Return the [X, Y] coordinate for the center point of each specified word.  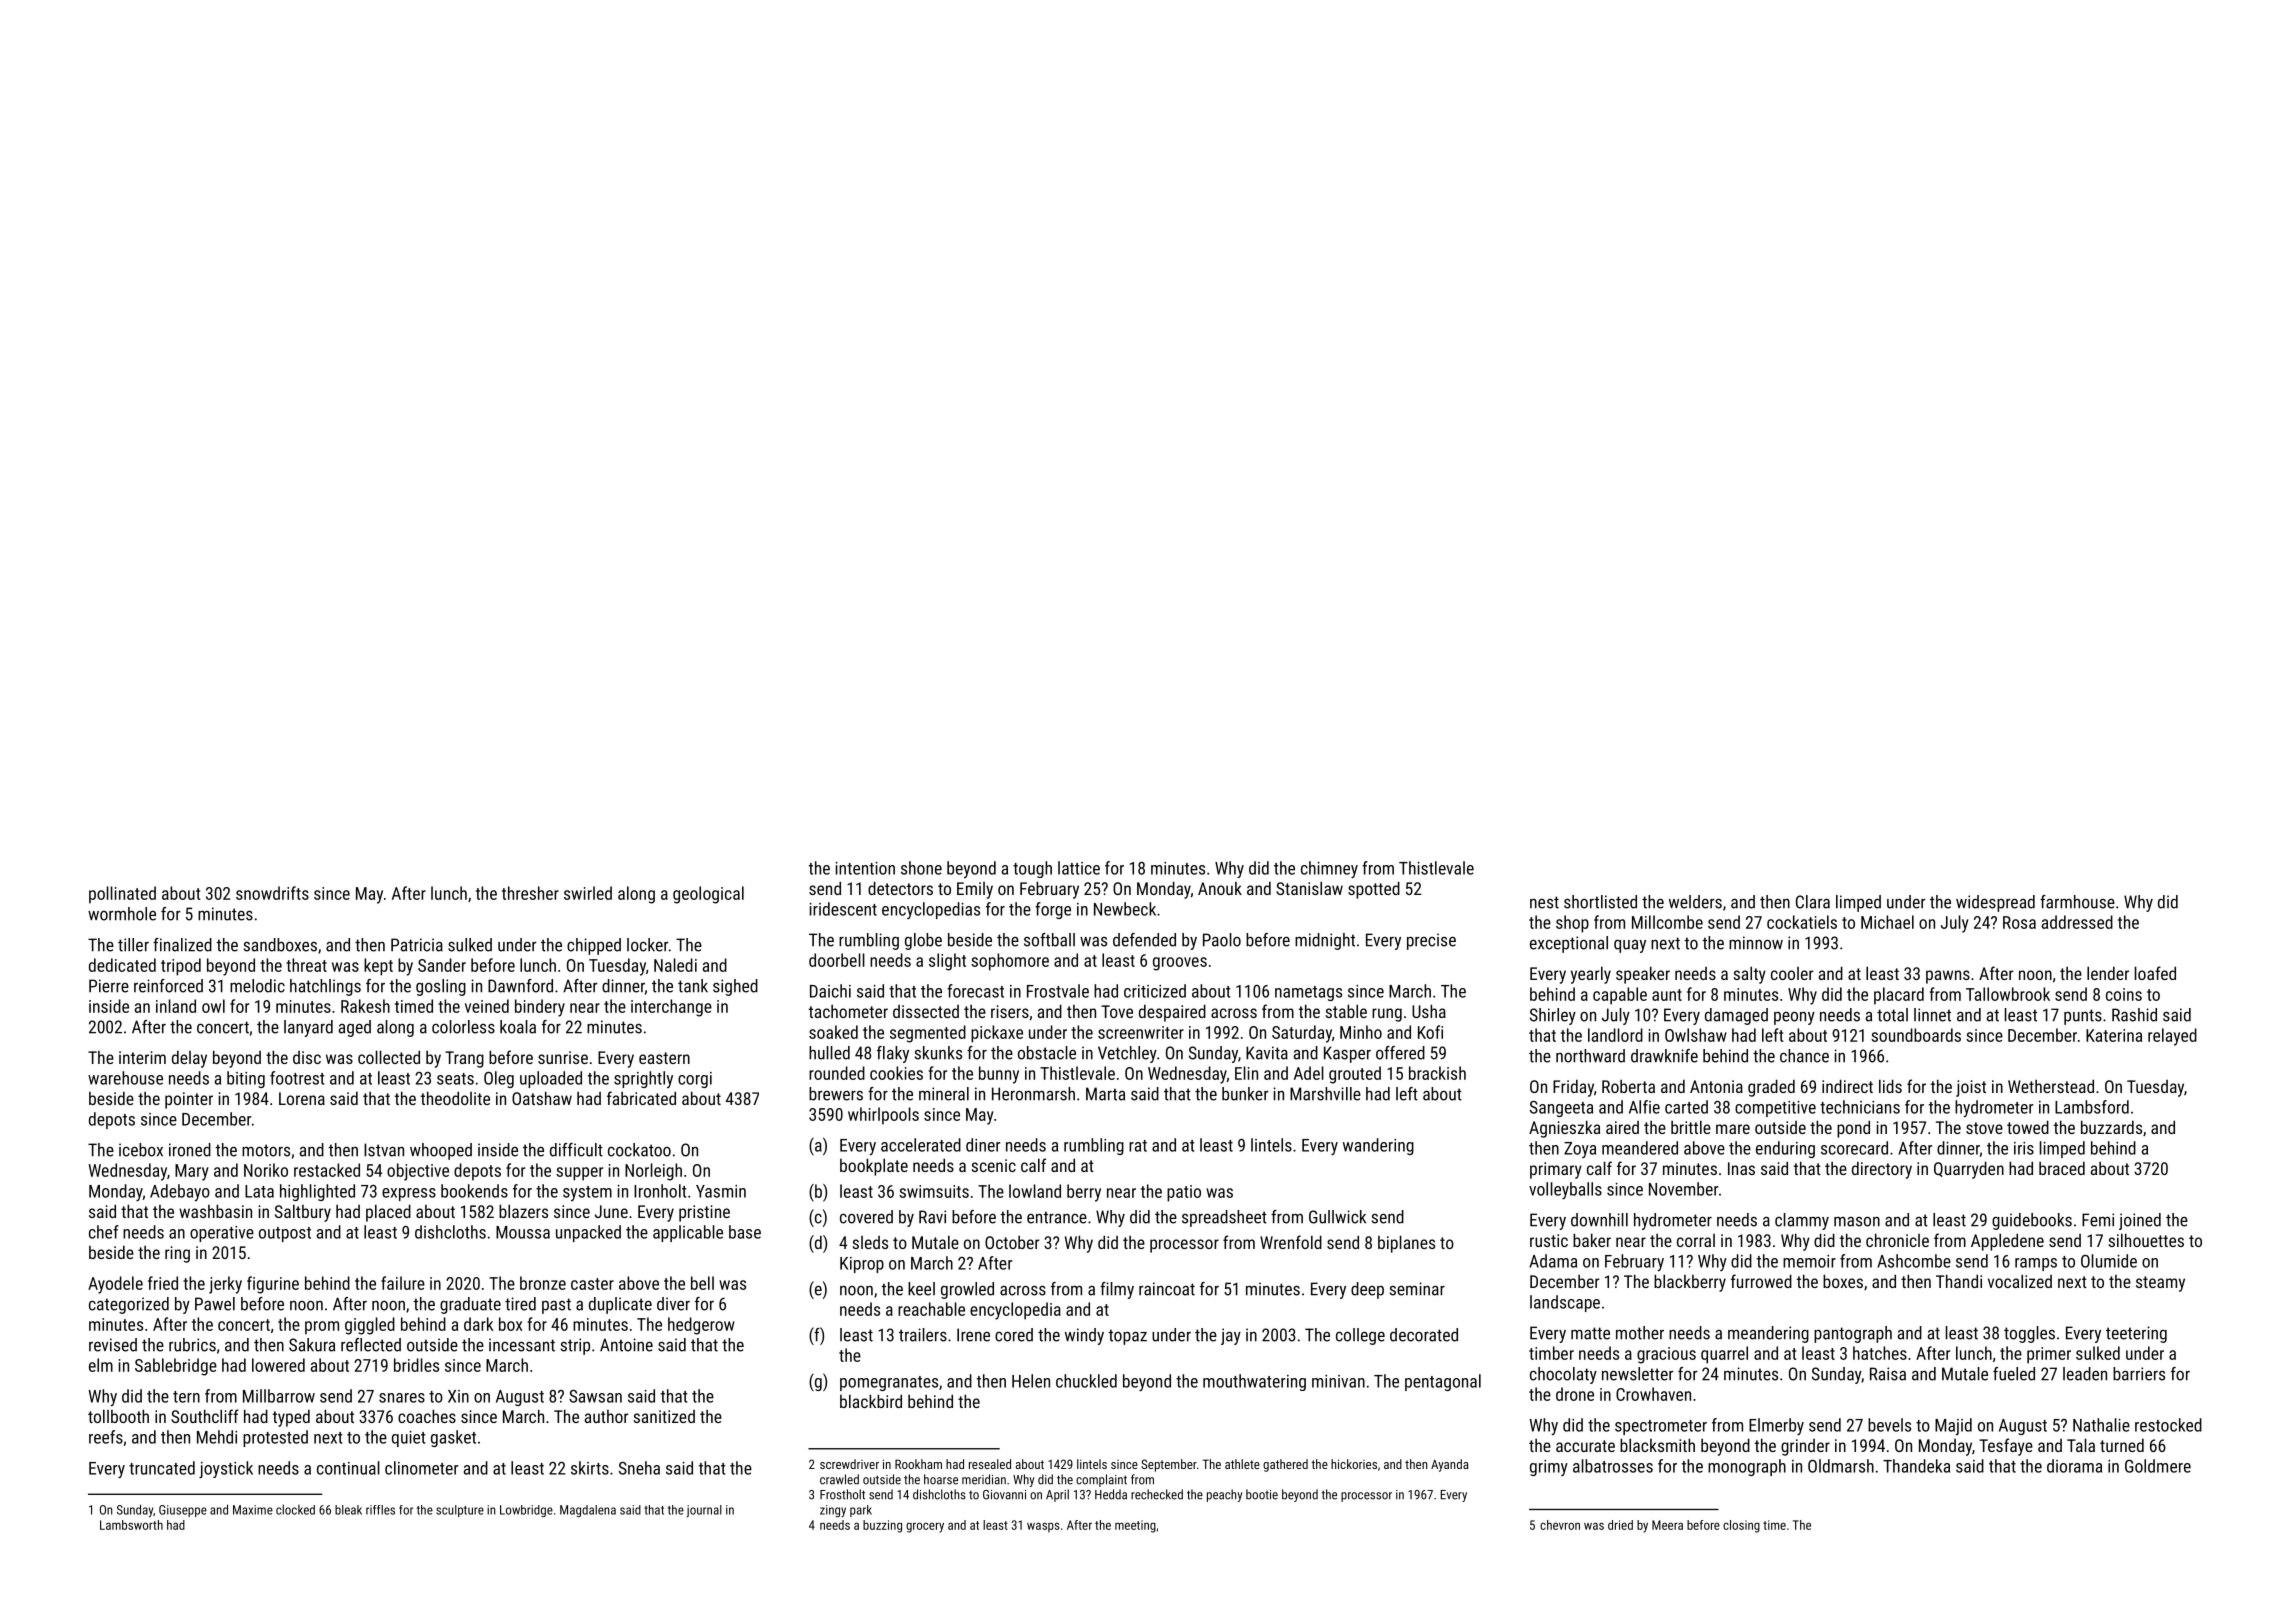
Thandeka [1916, 1466]
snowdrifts [272, 893]
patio [1184, 1193]
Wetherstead [2051, 1086]
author [606, 1416]
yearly [1591, 975]
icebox [141, 1150]
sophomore [1010, 962]
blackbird [871, 1401]
